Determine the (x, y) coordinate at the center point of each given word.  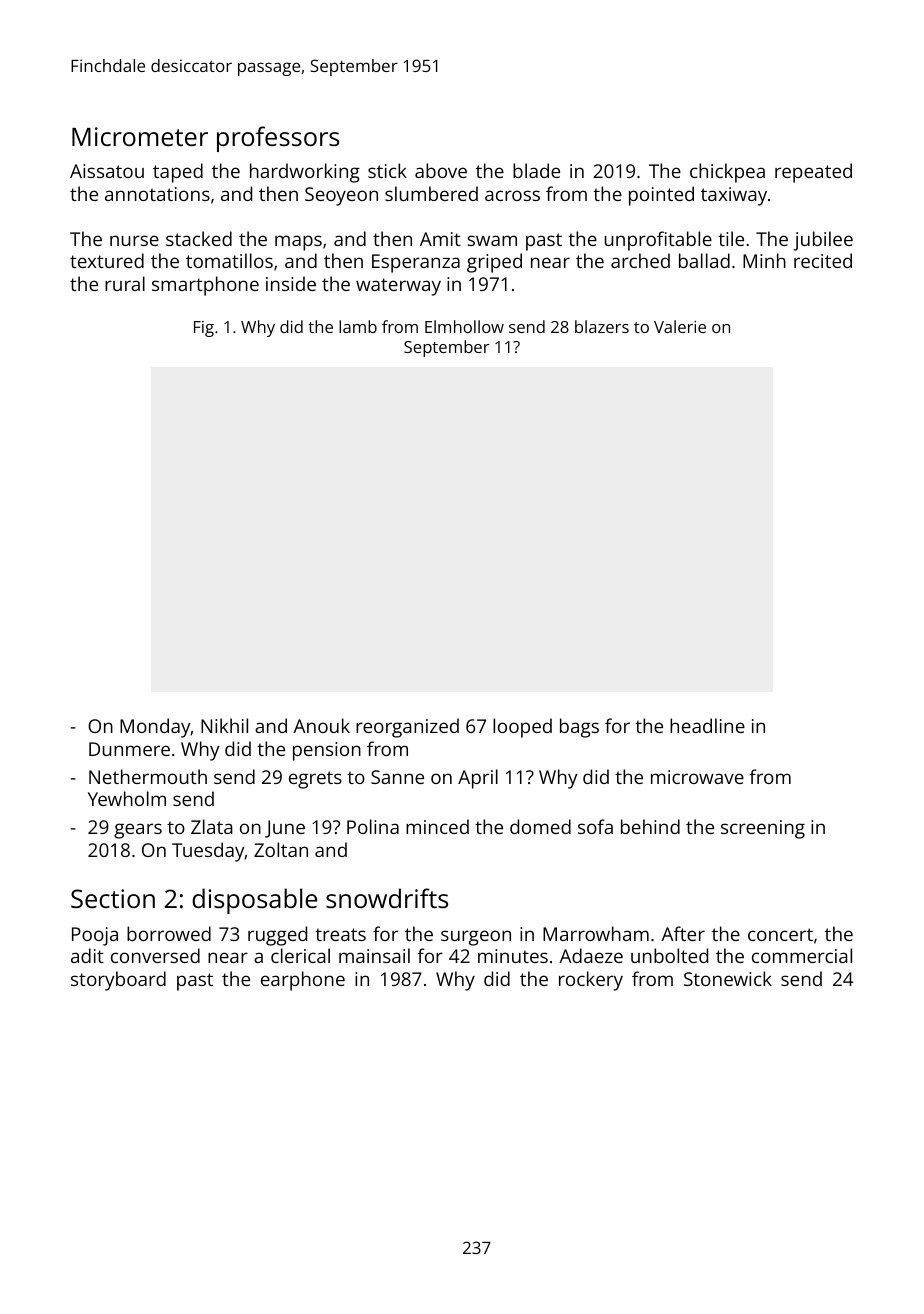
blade (536, 170)
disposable (254, 901)
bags (579, 728)
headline (707, 725)
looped (522, 728)
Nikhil (224, 725)
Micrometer (140, 136)
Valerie (680, 326)
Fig (204, 329)
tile (731, 238)
